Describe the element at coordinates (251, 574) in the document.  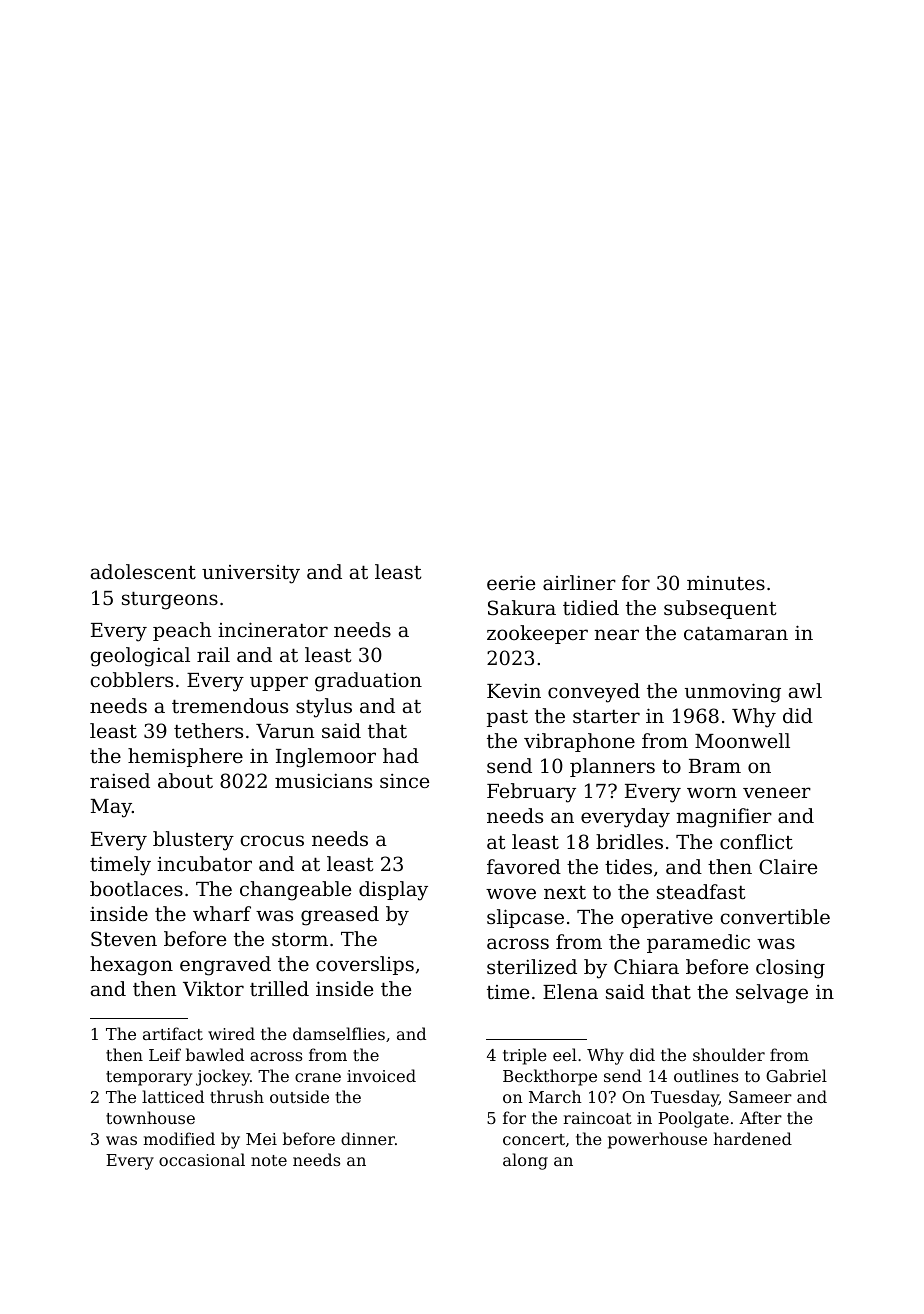
I see `university` at that location.
